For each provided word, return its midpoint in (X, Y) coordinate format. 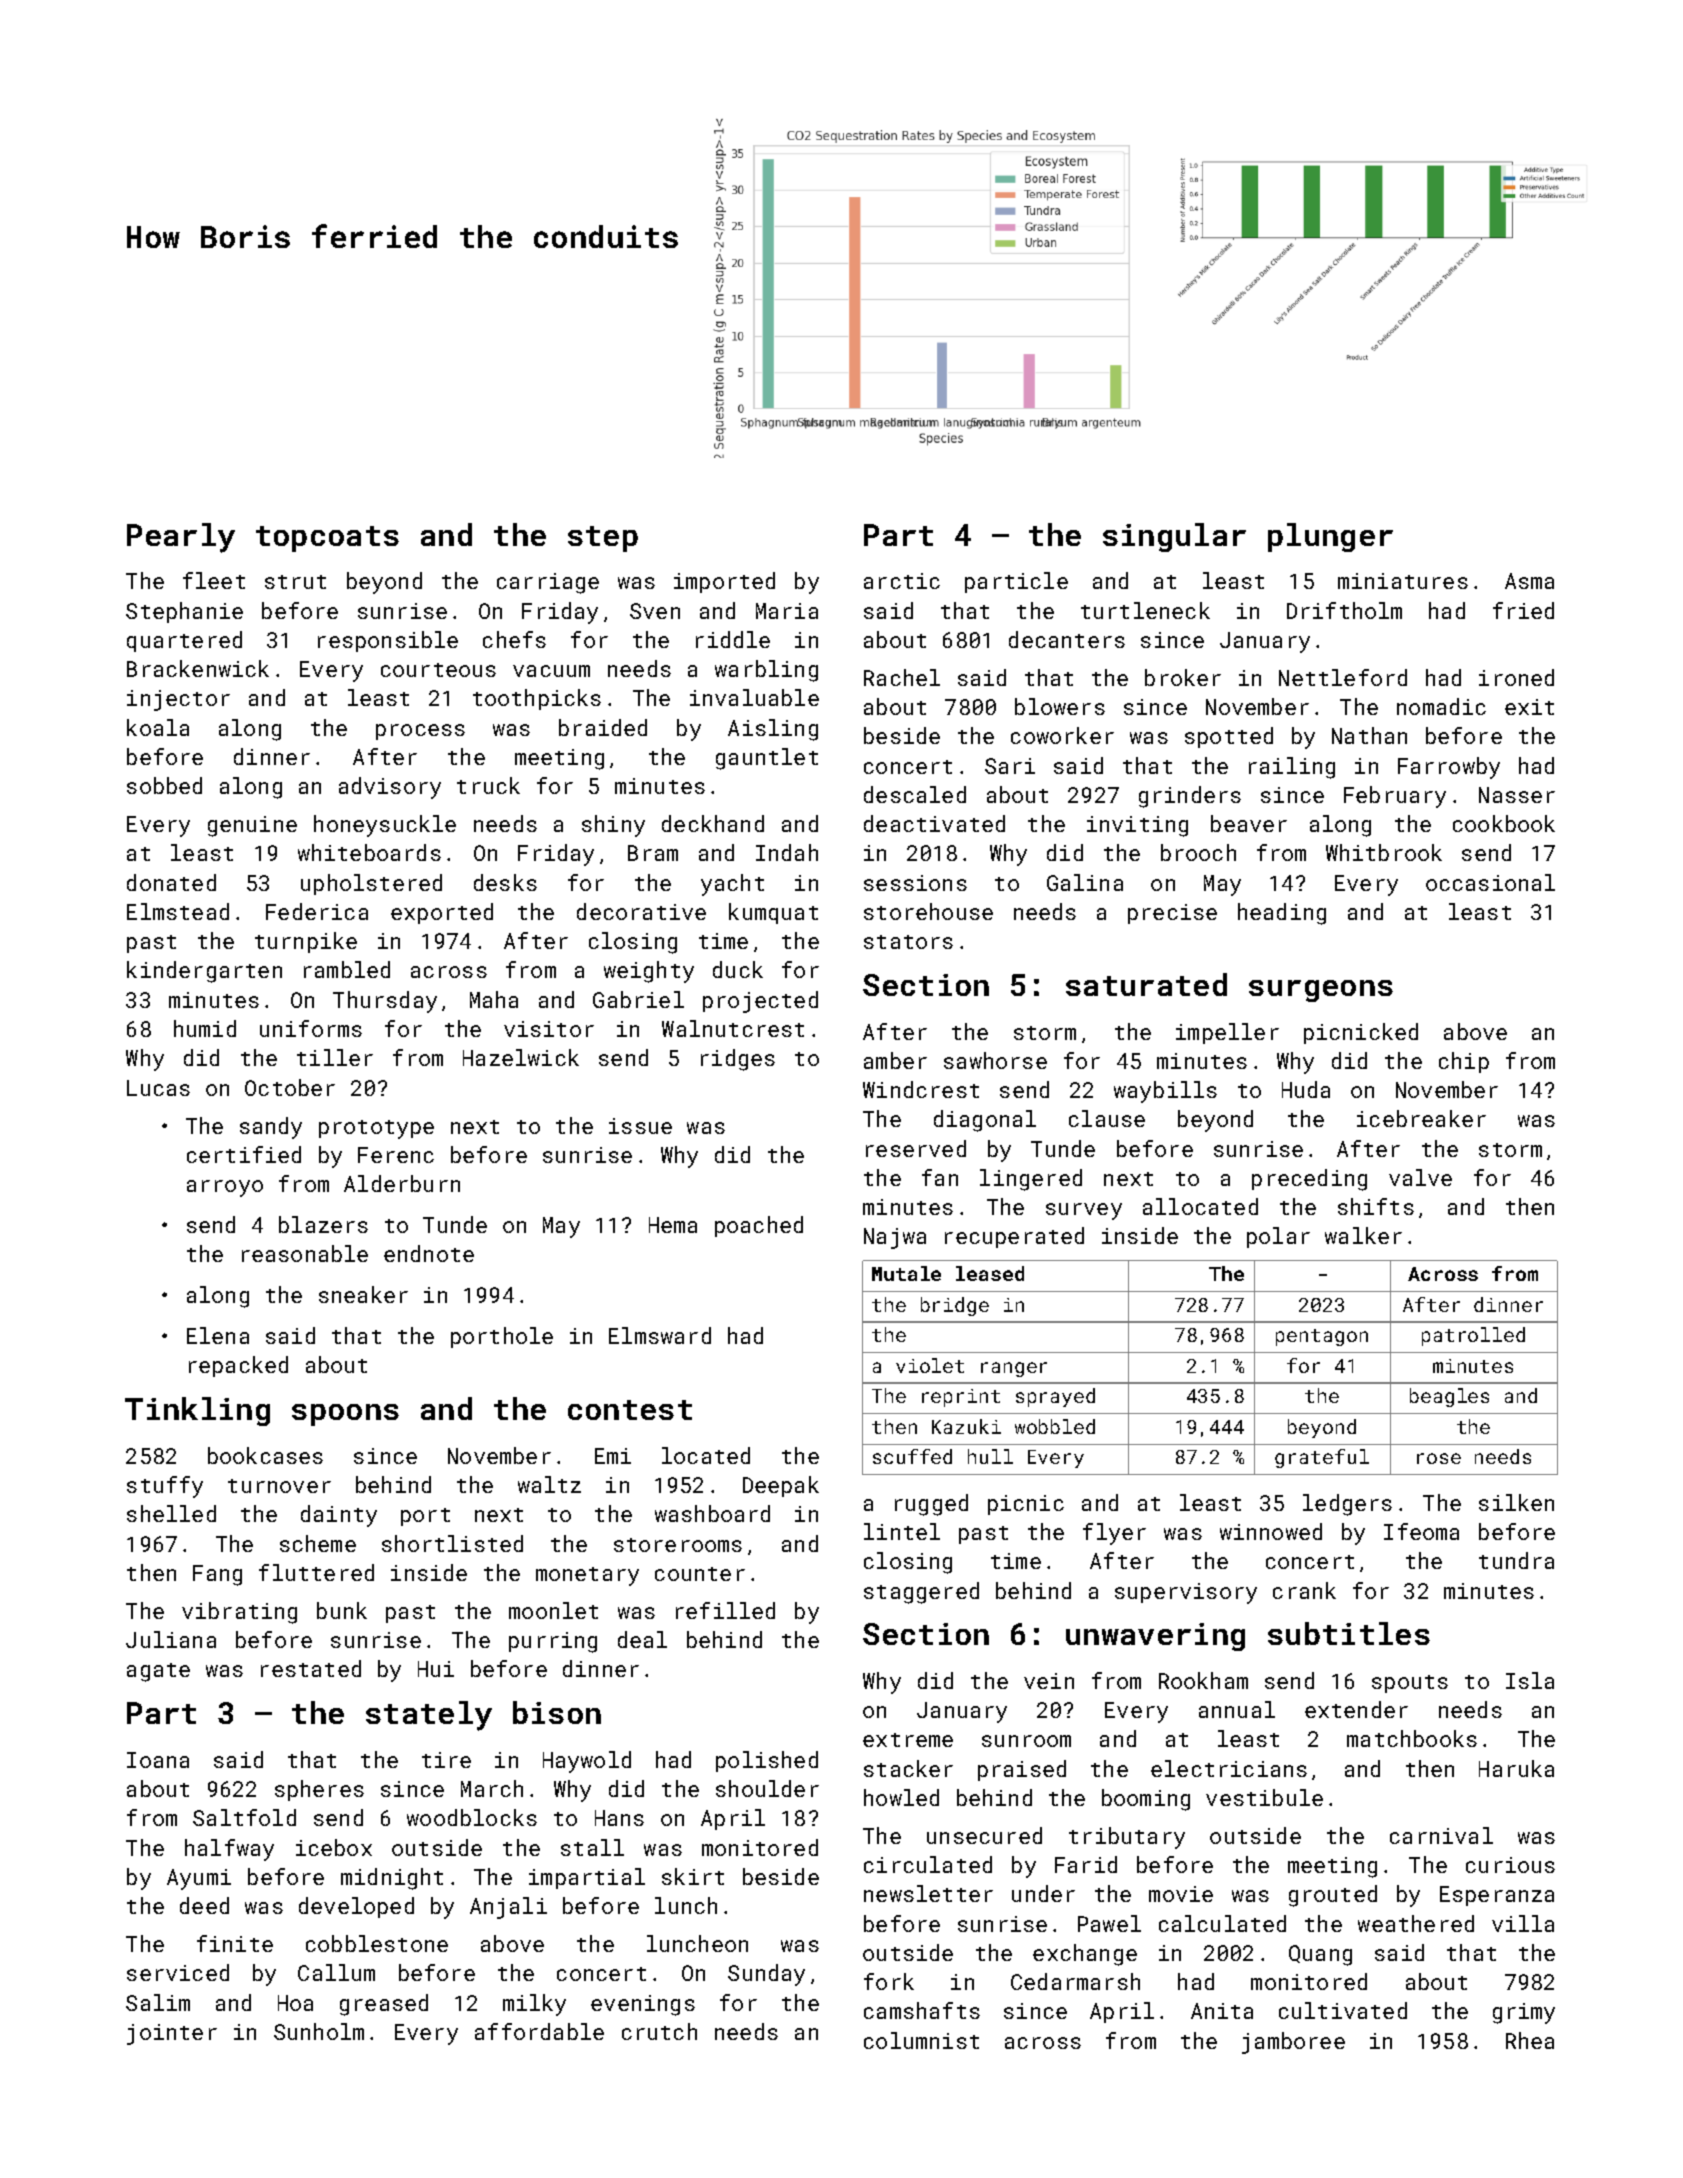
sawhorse (995, 1060)
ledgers (1347, 1505)
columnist (921, 2040)
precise (1172, 914)
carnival (1441, 1835)
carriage (548, 583)
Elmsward (660, 1335)
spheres (319, 1790)
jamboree (1293, 2043)
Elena (218, 1335)
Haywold (587, 1762)
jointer (172, 2034)
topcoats (327, 539)
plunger (1330, 537)
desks (505, 882)
